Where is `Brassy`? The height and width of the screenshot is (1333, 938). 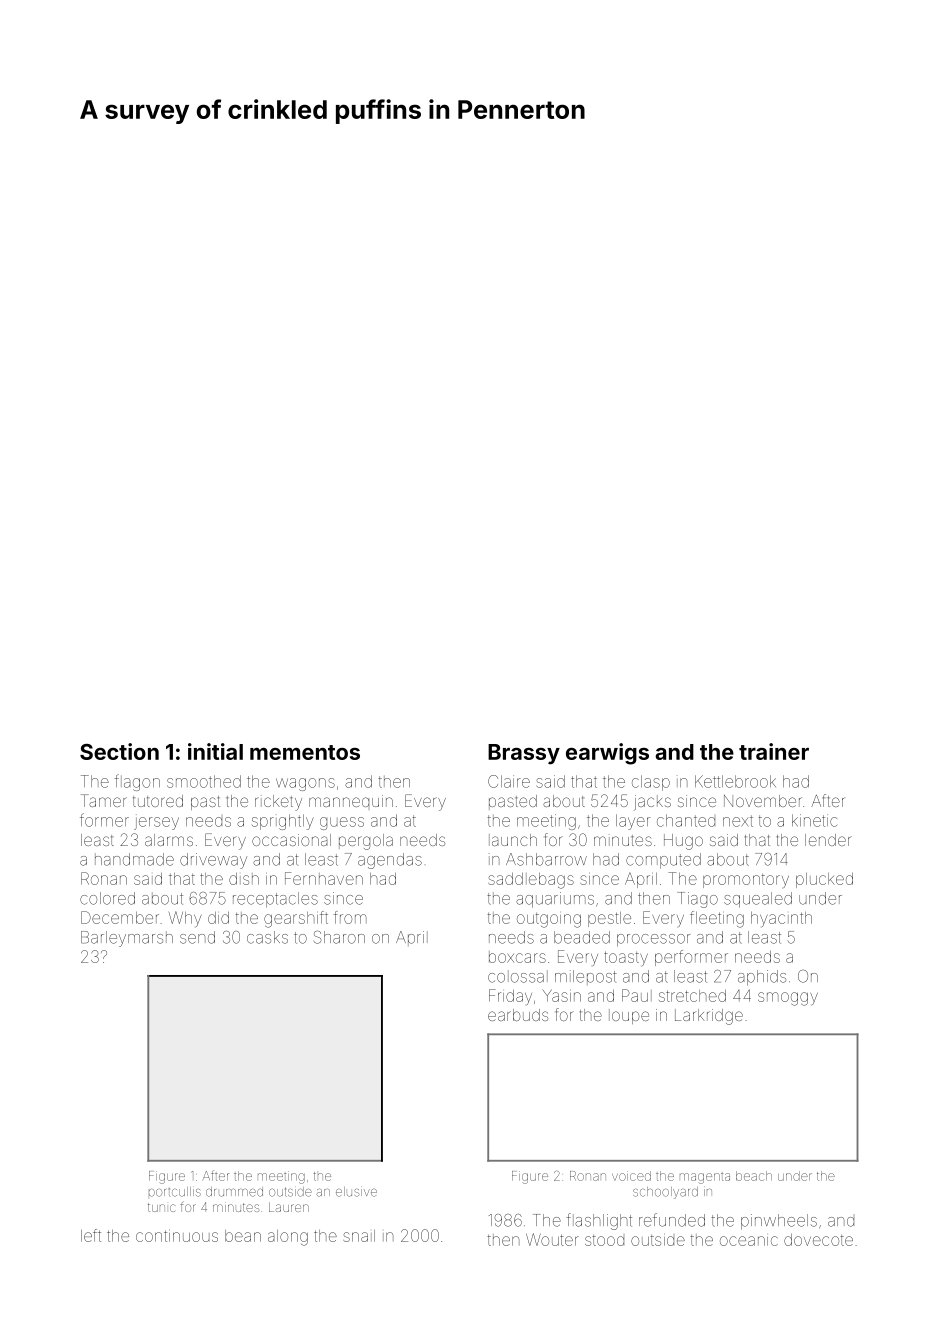
Brassy is located at coordinates (524, 754).
